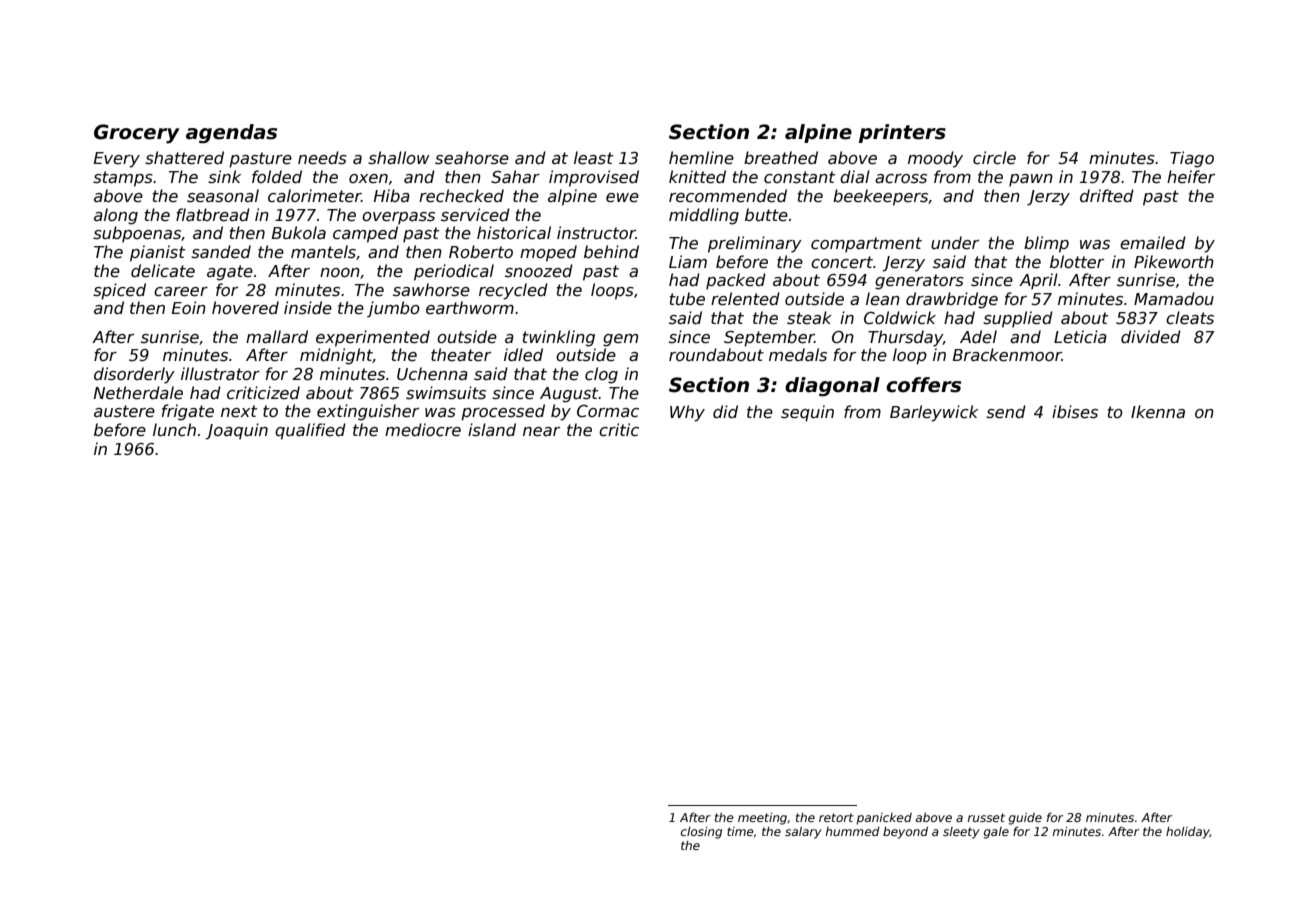 This screenshot has width=1308, height=924. What do you see at coordinates (541, 432) in the screenshot?
I see `near` at bounding box center [541, 432].
